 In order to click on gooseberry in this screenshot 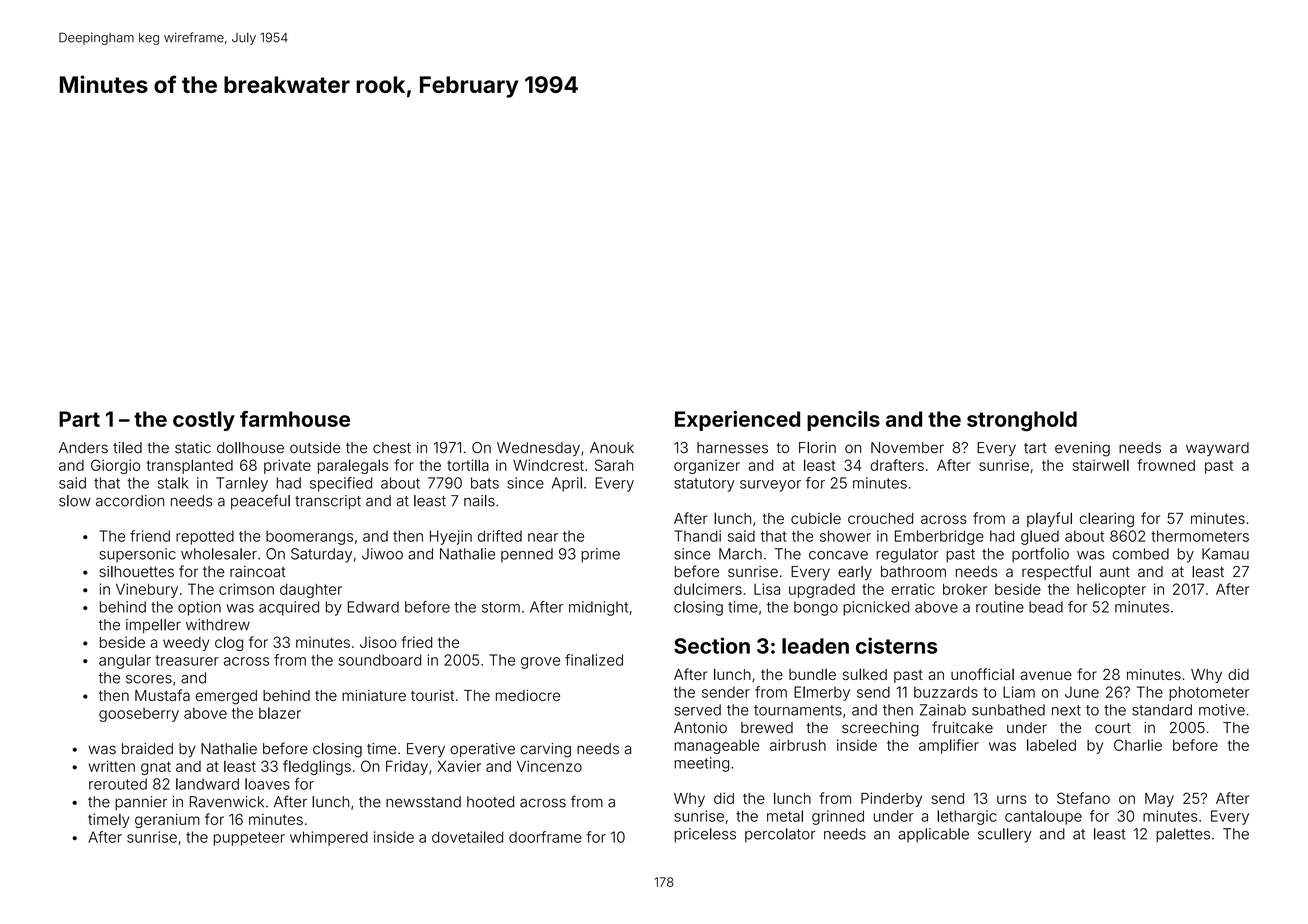, I will do `click(139, 715)`.
